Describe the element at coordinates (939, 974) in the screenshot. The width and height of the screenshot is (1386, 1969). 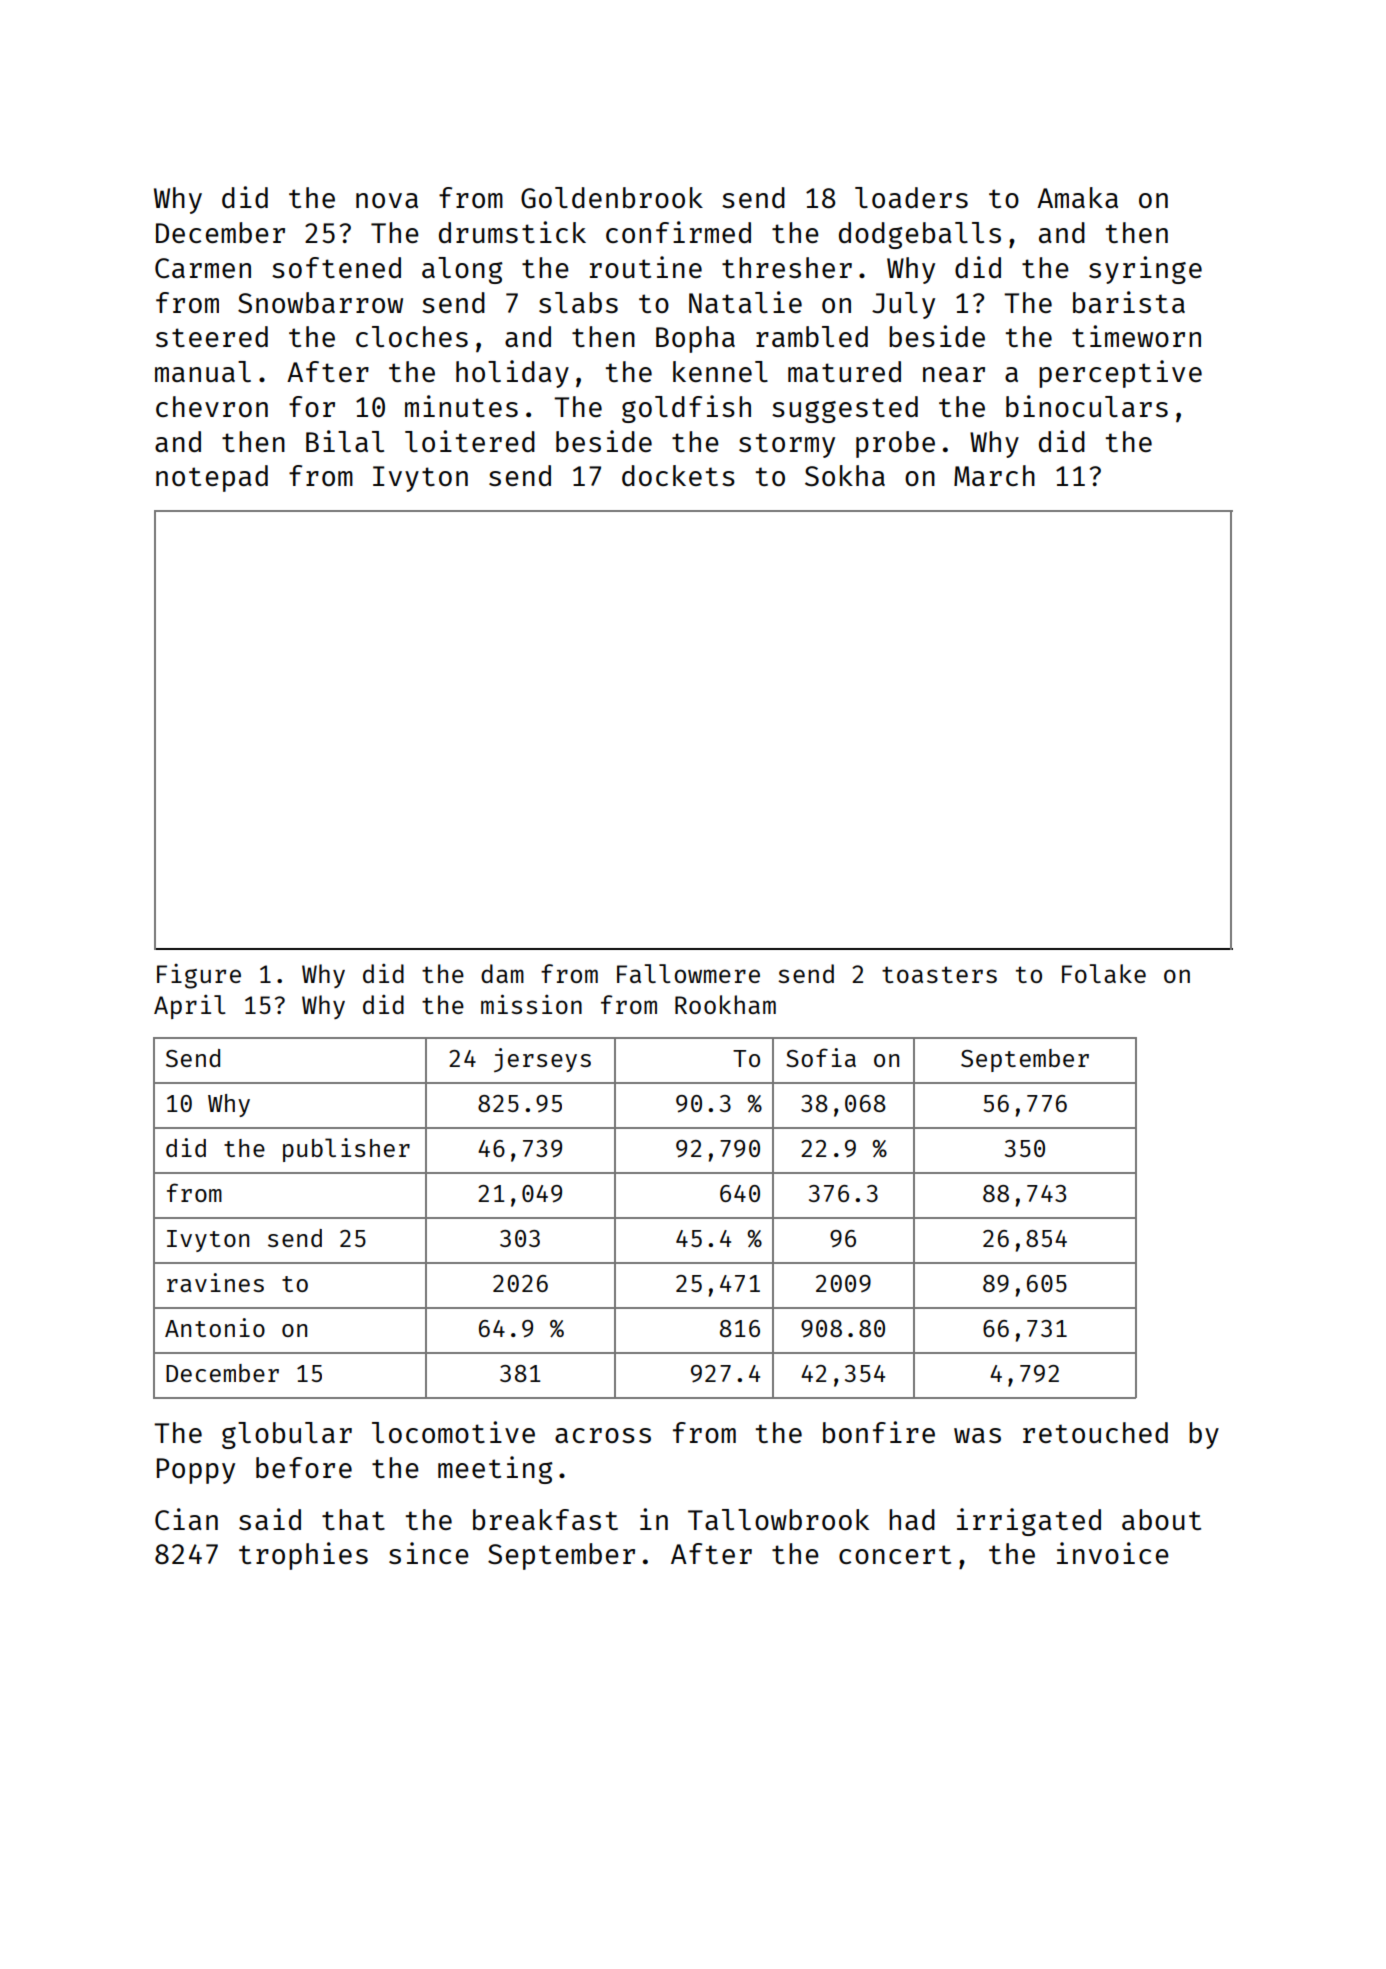
I see `toasters` at that location.
